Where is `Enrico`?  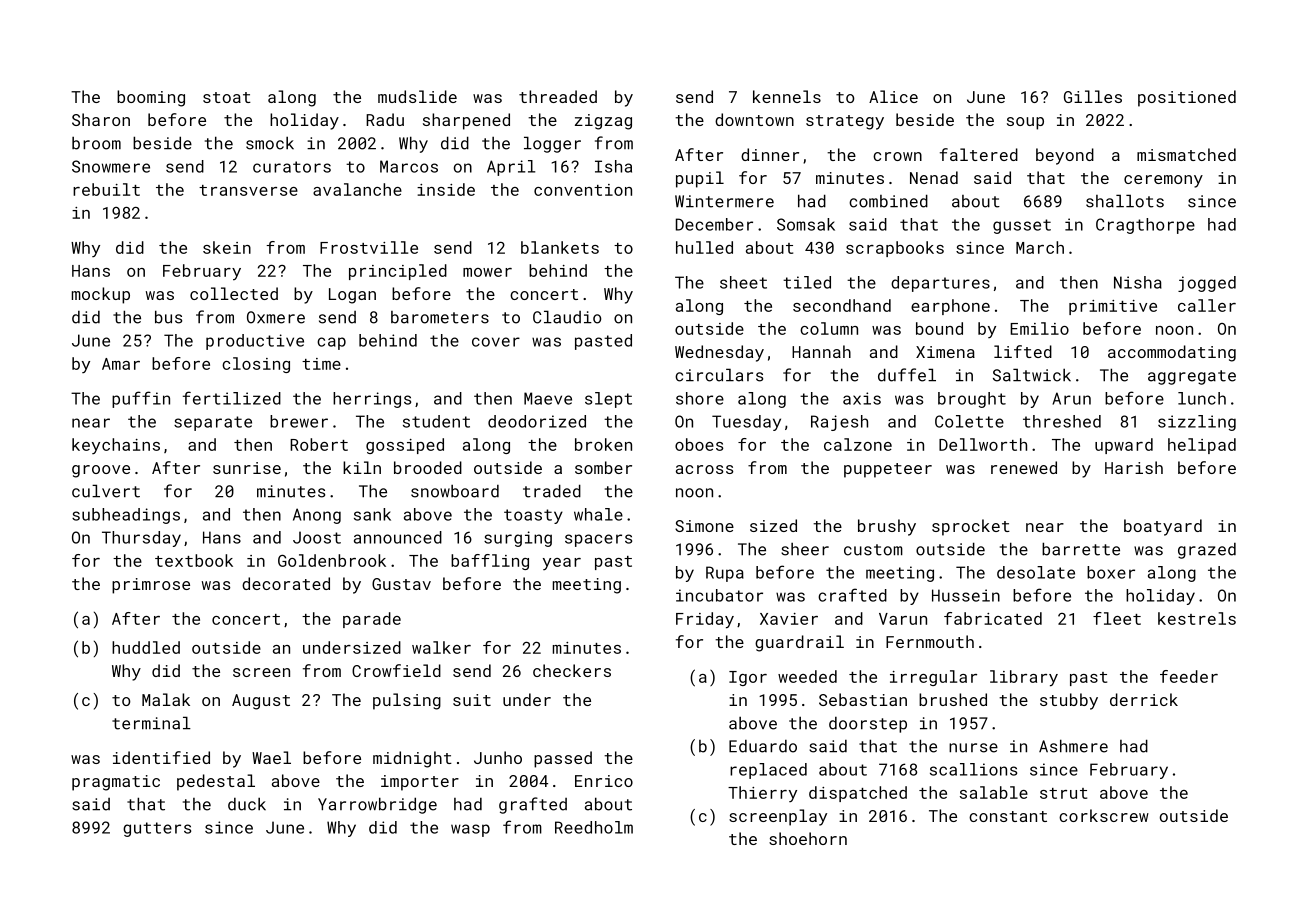 Enrico is located at coordinates (604, 781).
